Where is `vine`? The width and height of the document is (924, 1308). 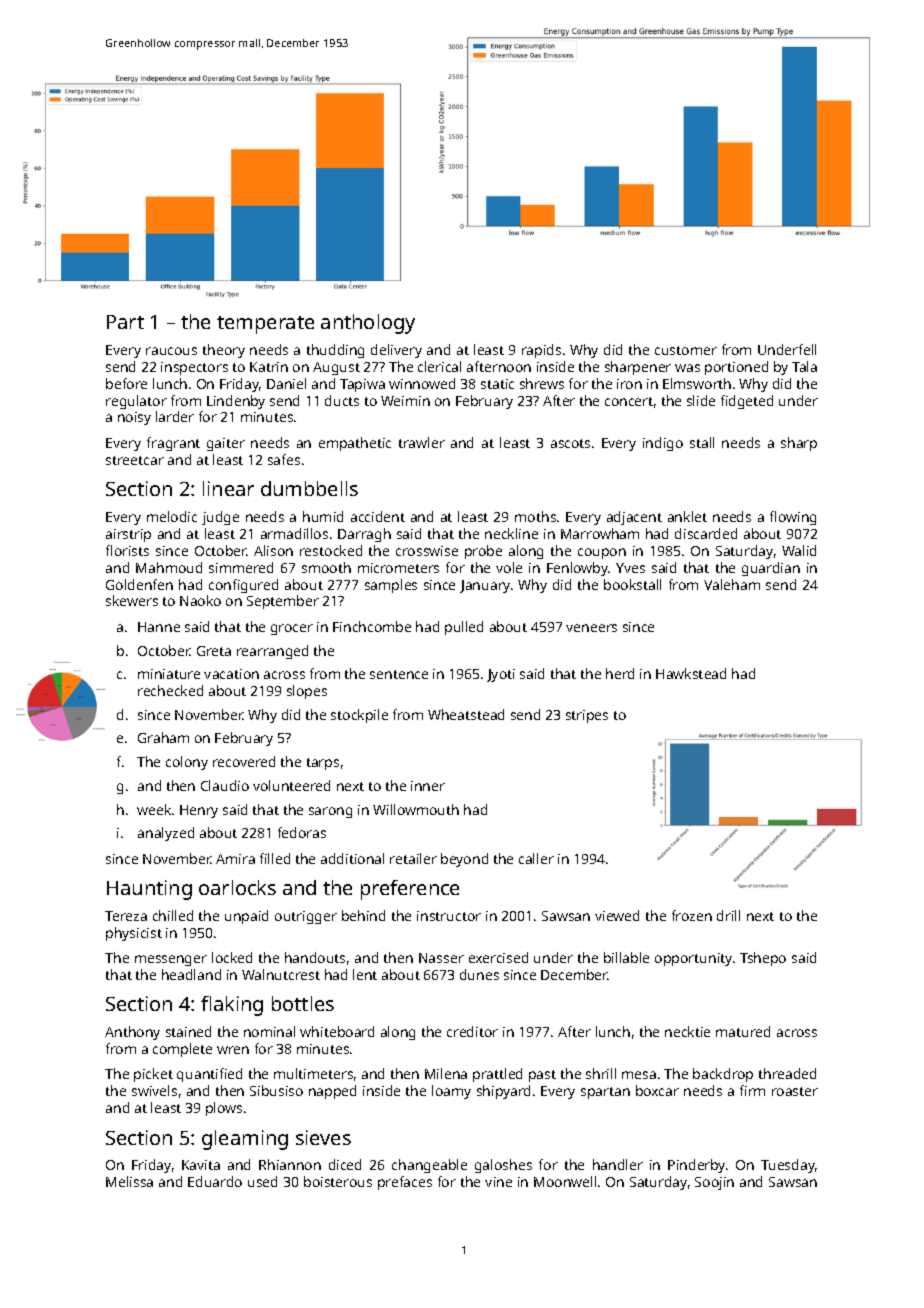
vine is located at coordinates (498, 1182).
